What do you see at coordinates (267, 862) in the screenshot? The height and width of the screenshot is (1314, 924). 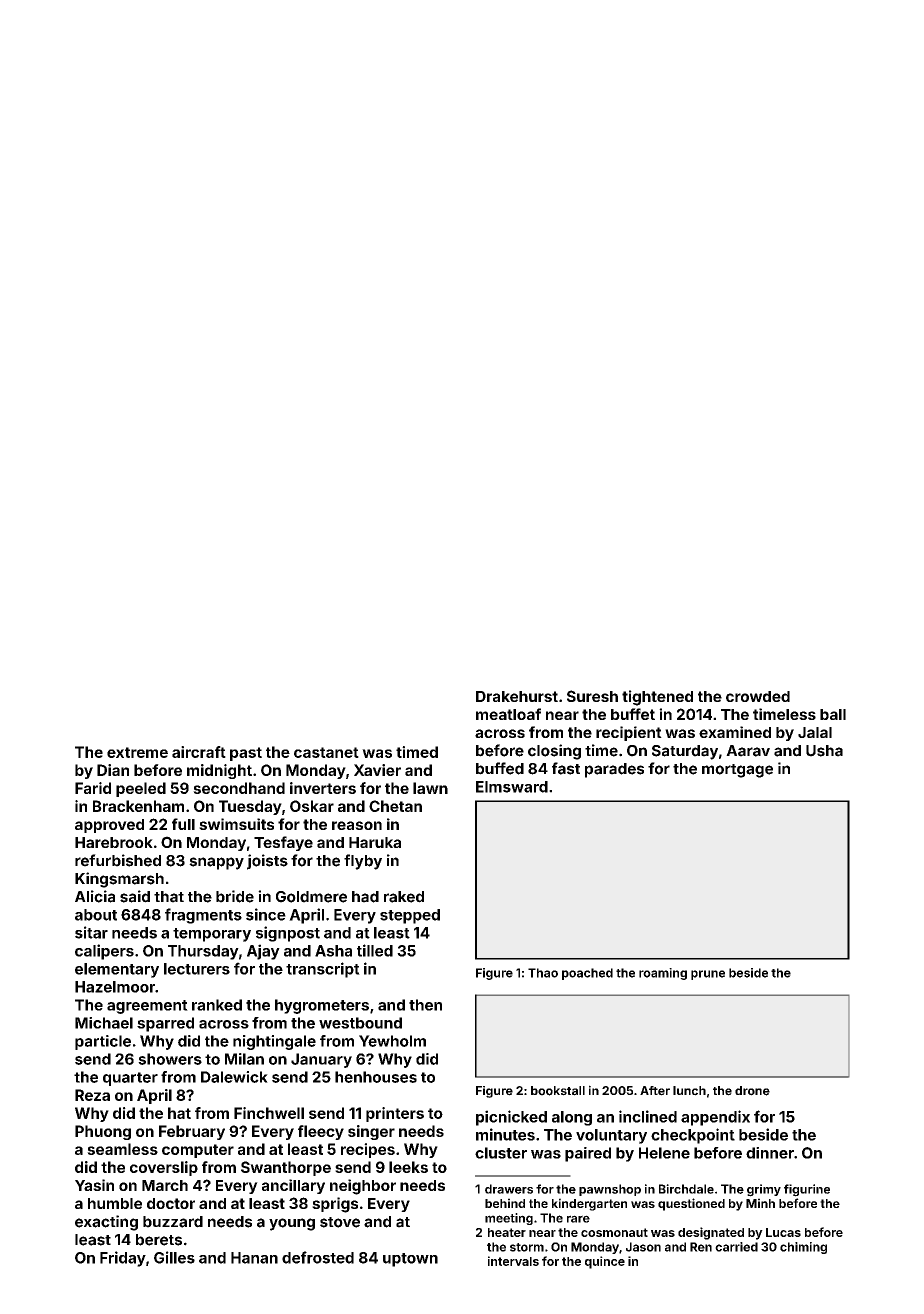 I see `joists` at bounding box center [267, 862].
